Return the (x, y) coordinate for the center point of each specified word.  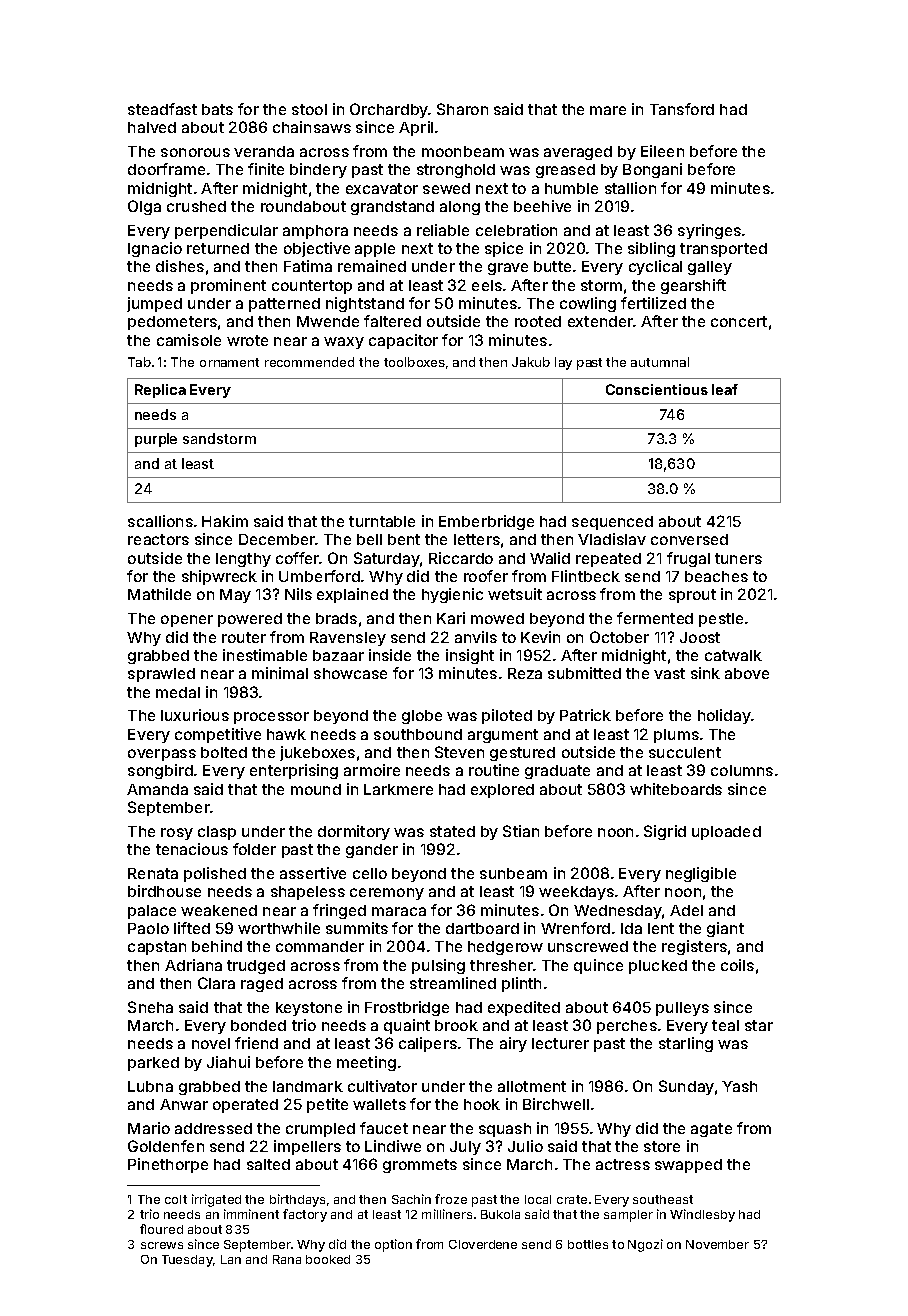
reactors (158, 539)
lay (563, 363)
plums (676, 736)
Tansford (682, 109)
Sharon (462, 109)
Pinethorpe (168, 1165)
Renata (153, 873)
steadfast (162, 109)
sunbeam (513, 873)
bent (404, 539)
